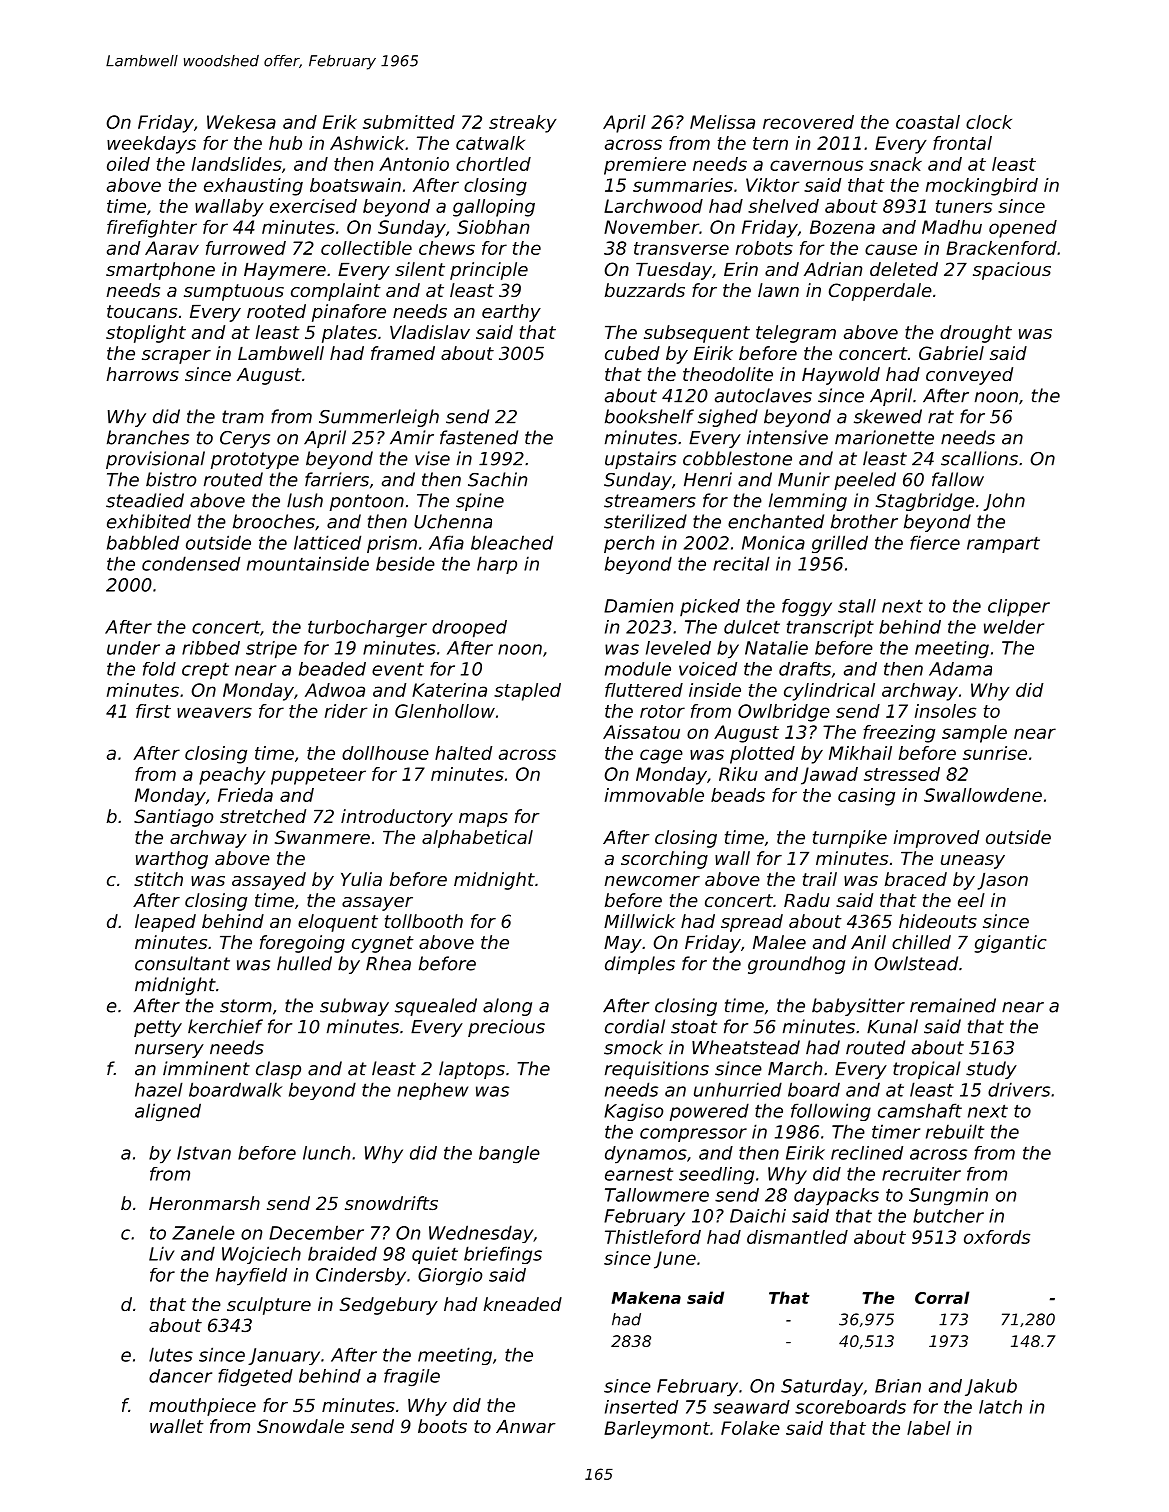  I want to click on streaky, so click(523, 124).
